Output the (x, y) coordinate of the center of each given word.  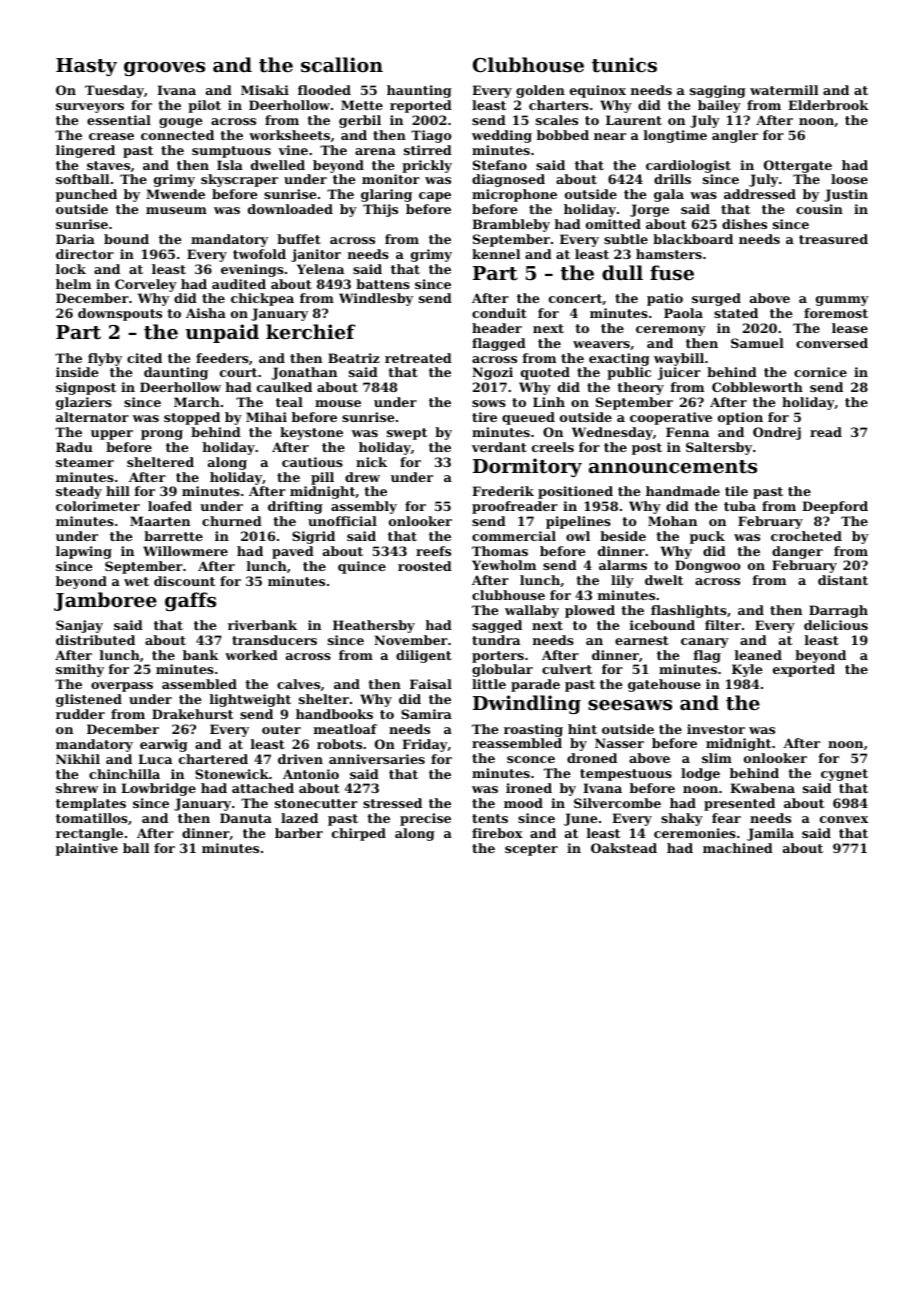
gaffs (190, 601)
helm (73, 284)
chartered (213, 759)
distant (843, 580)
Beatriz (354, 358)
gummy (842, 301)
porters (498, 657)
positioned (575, 492)
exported (804, 670)
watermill (784, 90)
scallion (342, 65)
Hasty (86, 67)
